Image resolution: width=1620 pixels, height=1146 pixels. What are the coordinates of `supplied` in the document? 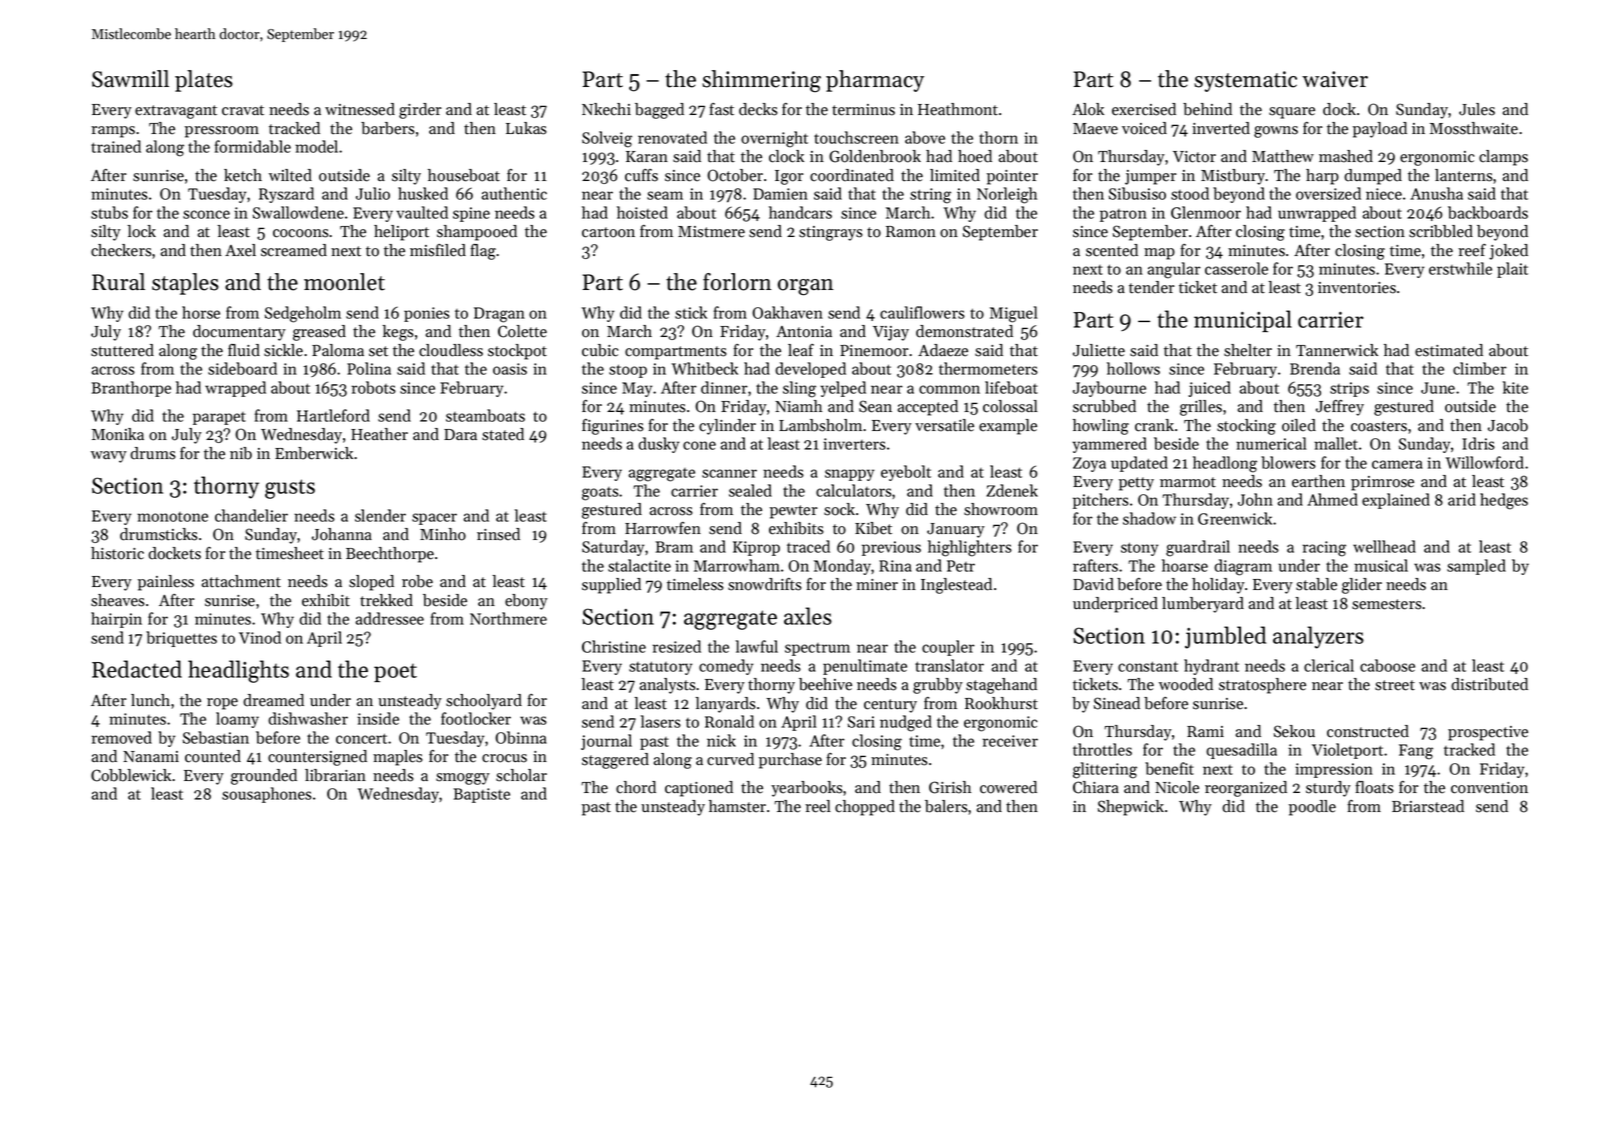 It's located at (611, 586).
